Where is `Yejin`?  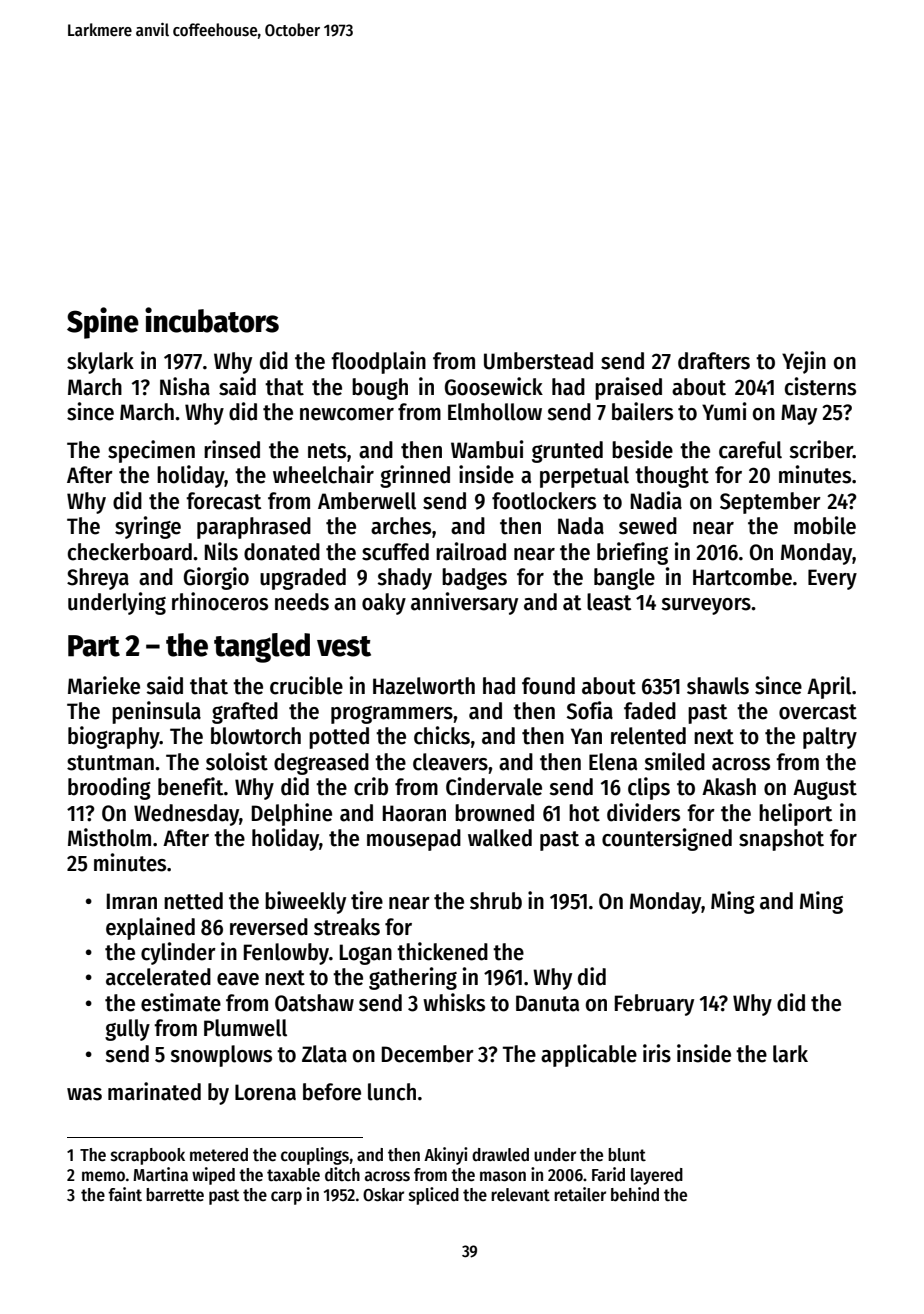 Yejin is located at coordinates (804, 362).
